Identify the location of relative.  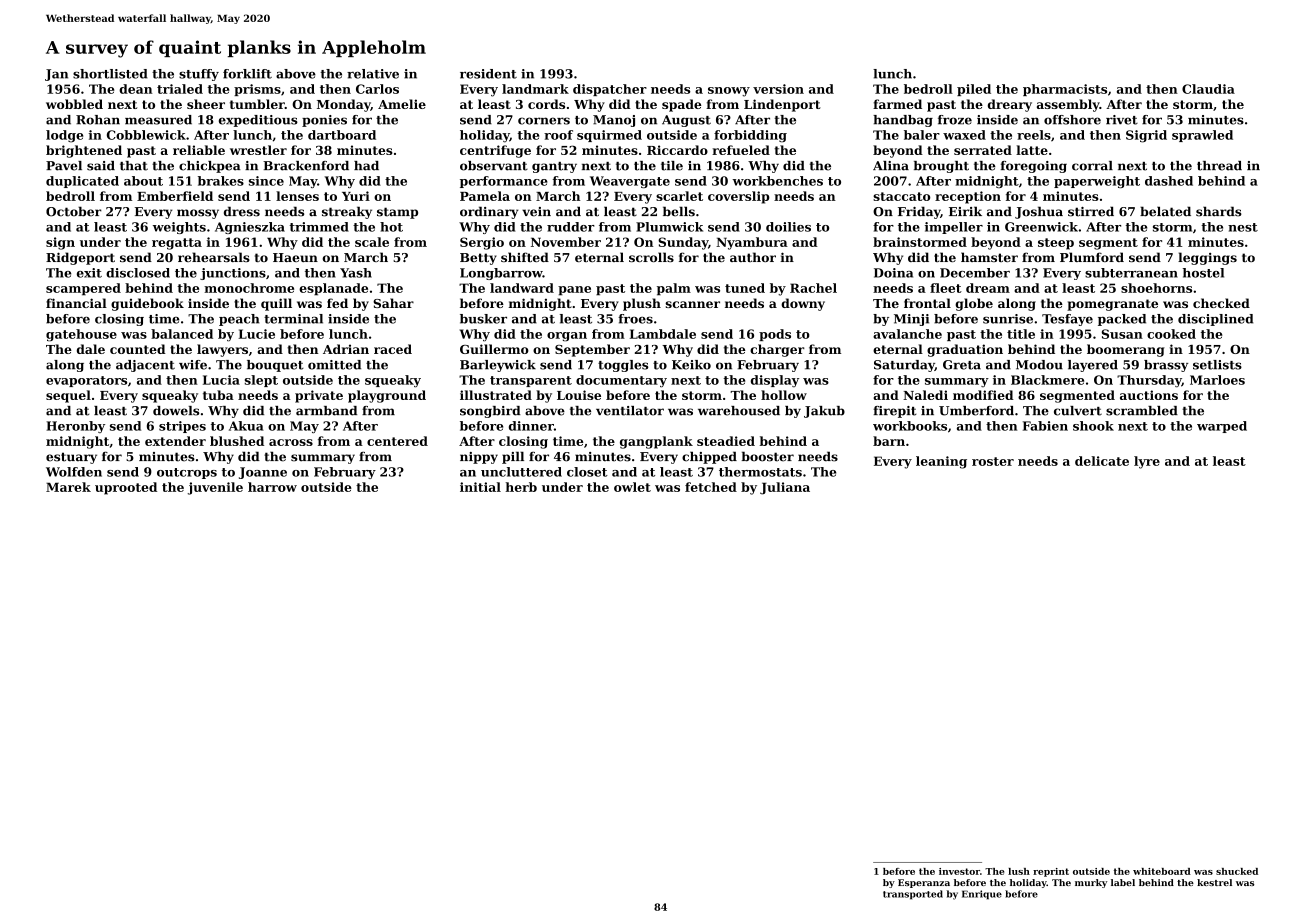
(373, 74).
